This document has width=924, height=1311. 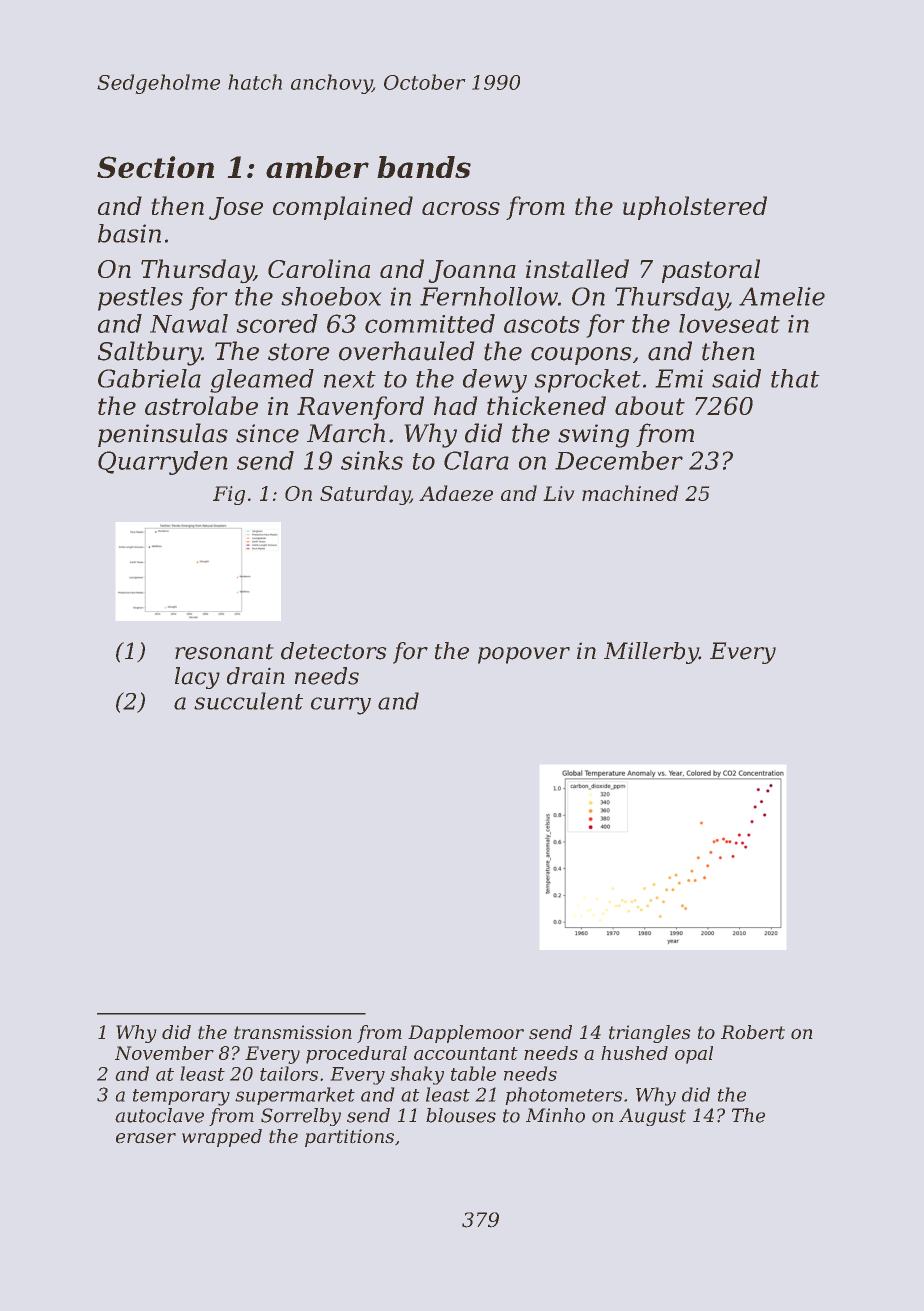 I want to click on lacy, so click(x=197, y=678).
